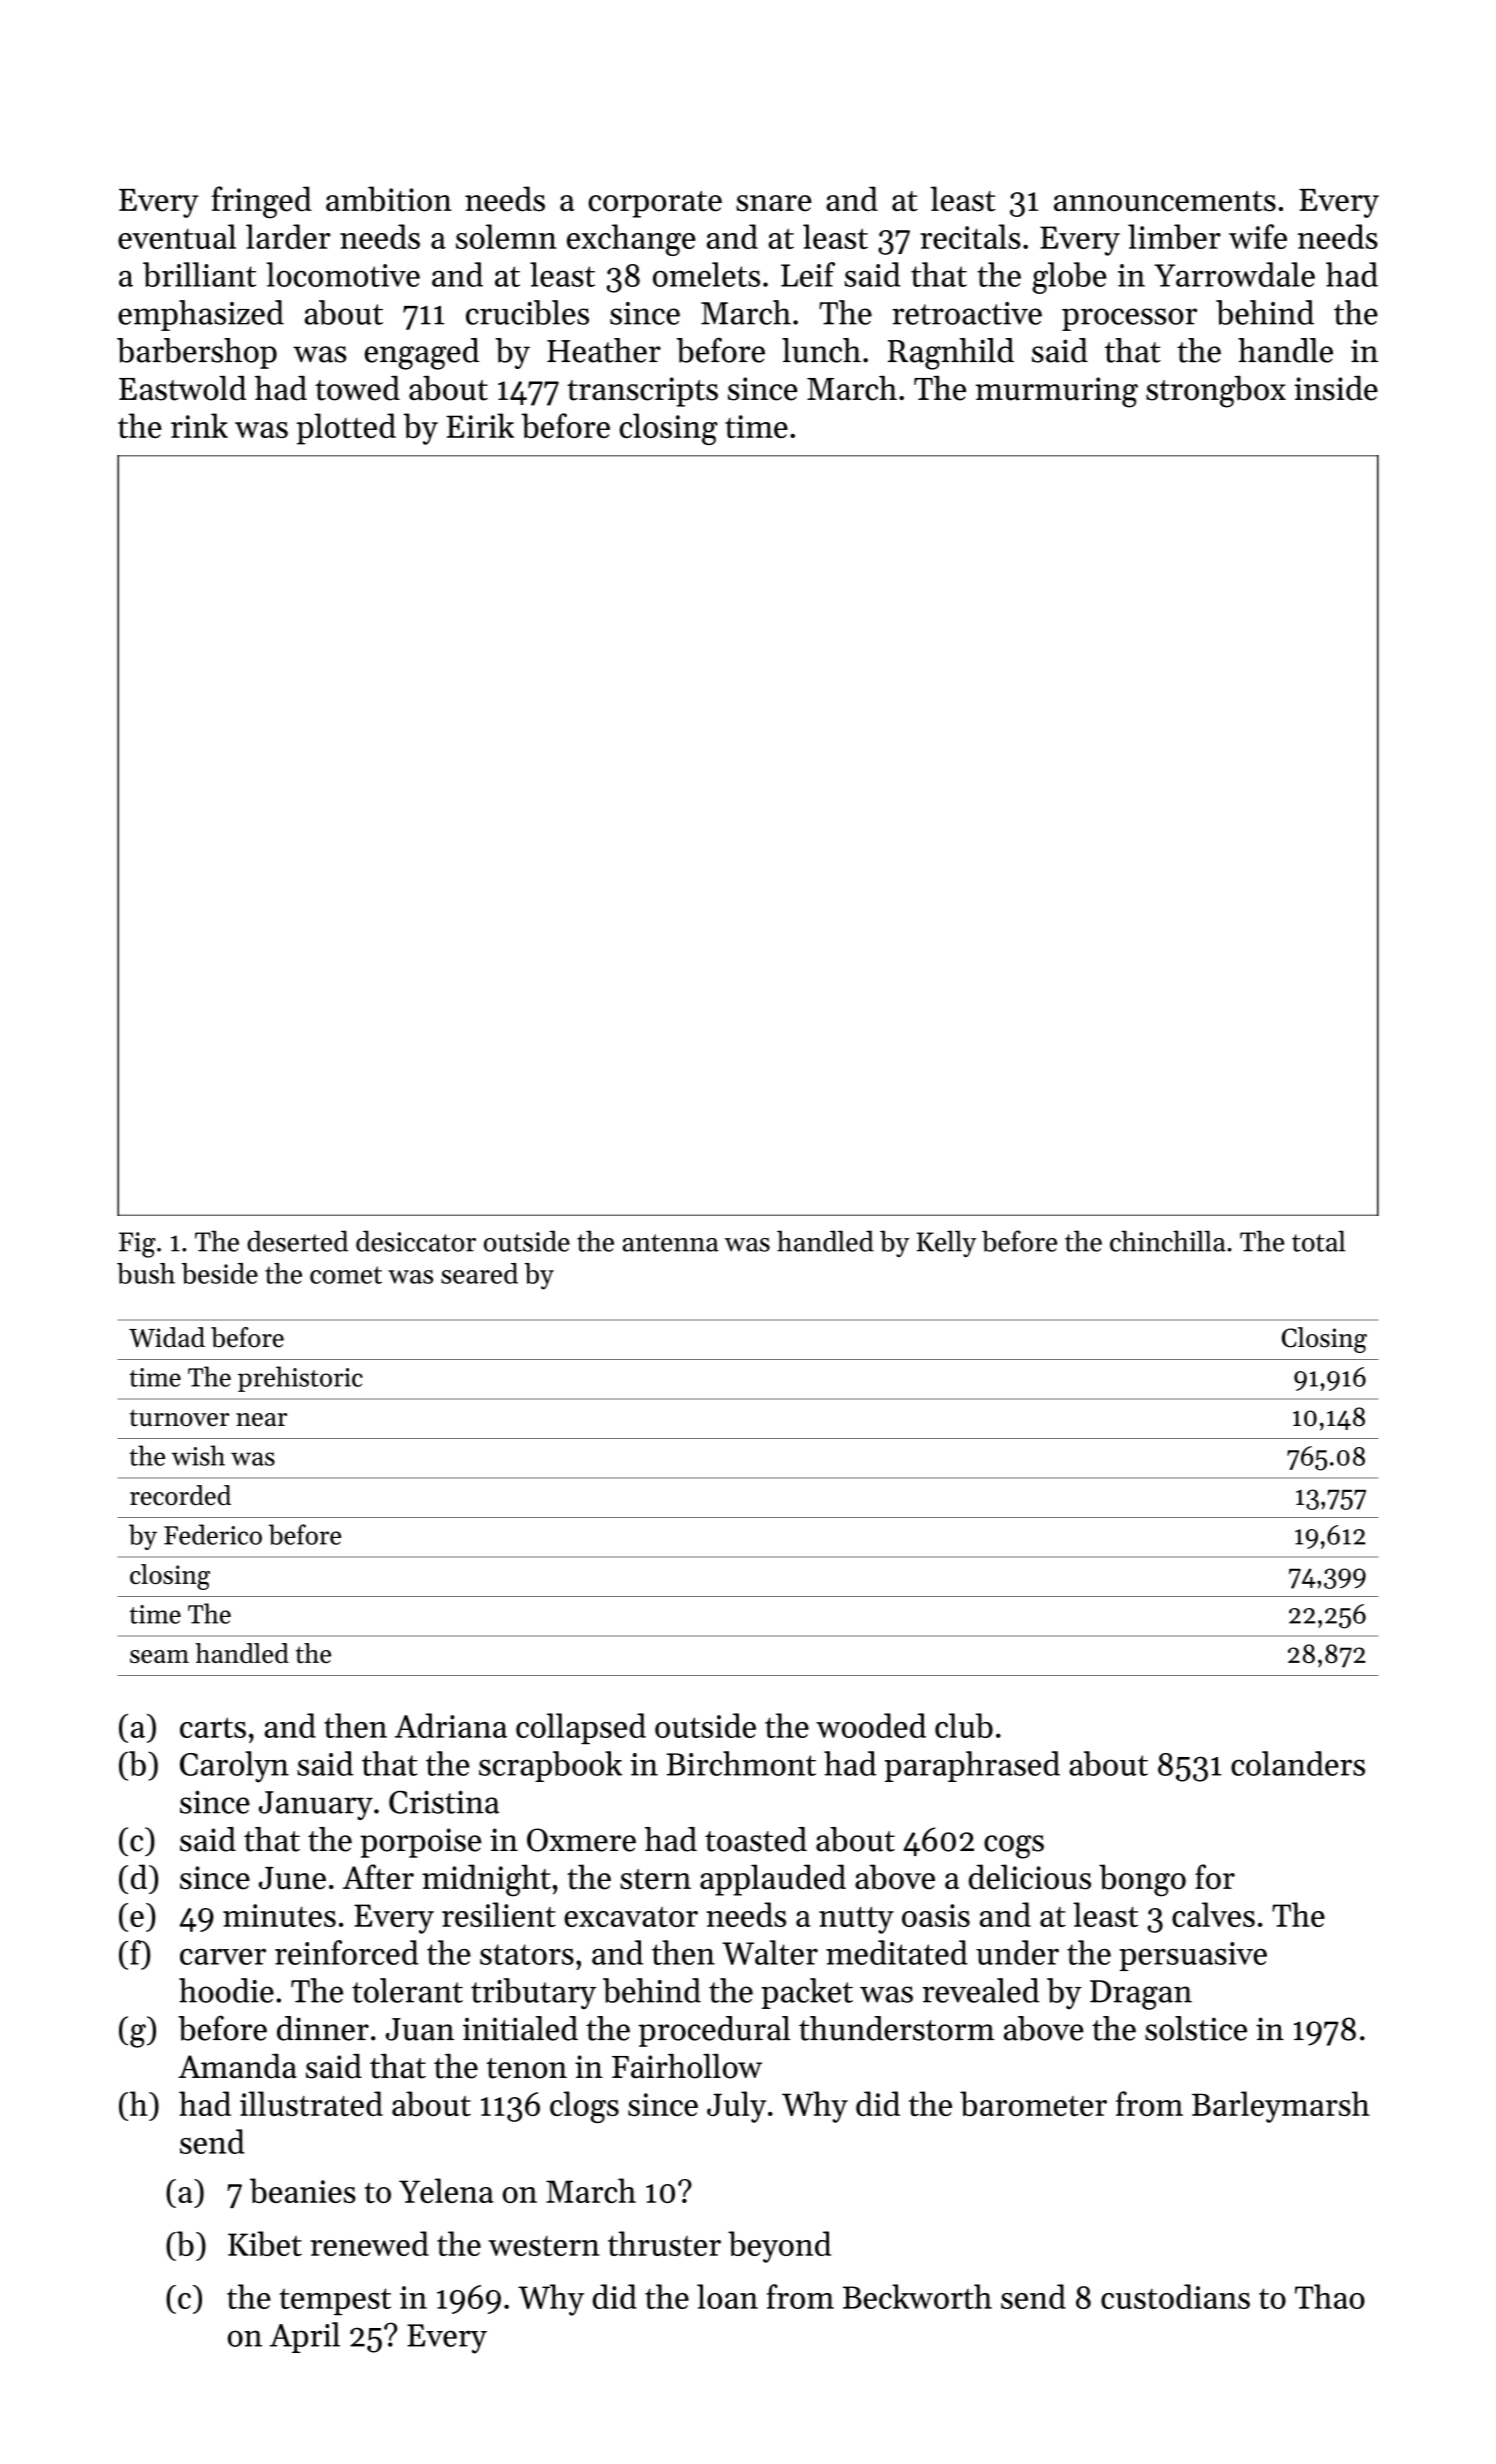 This screenshot has height=2464, width=1496. Describe the element at coordinates (213, 1727) in the screenshot. I see `carts` at that location.
